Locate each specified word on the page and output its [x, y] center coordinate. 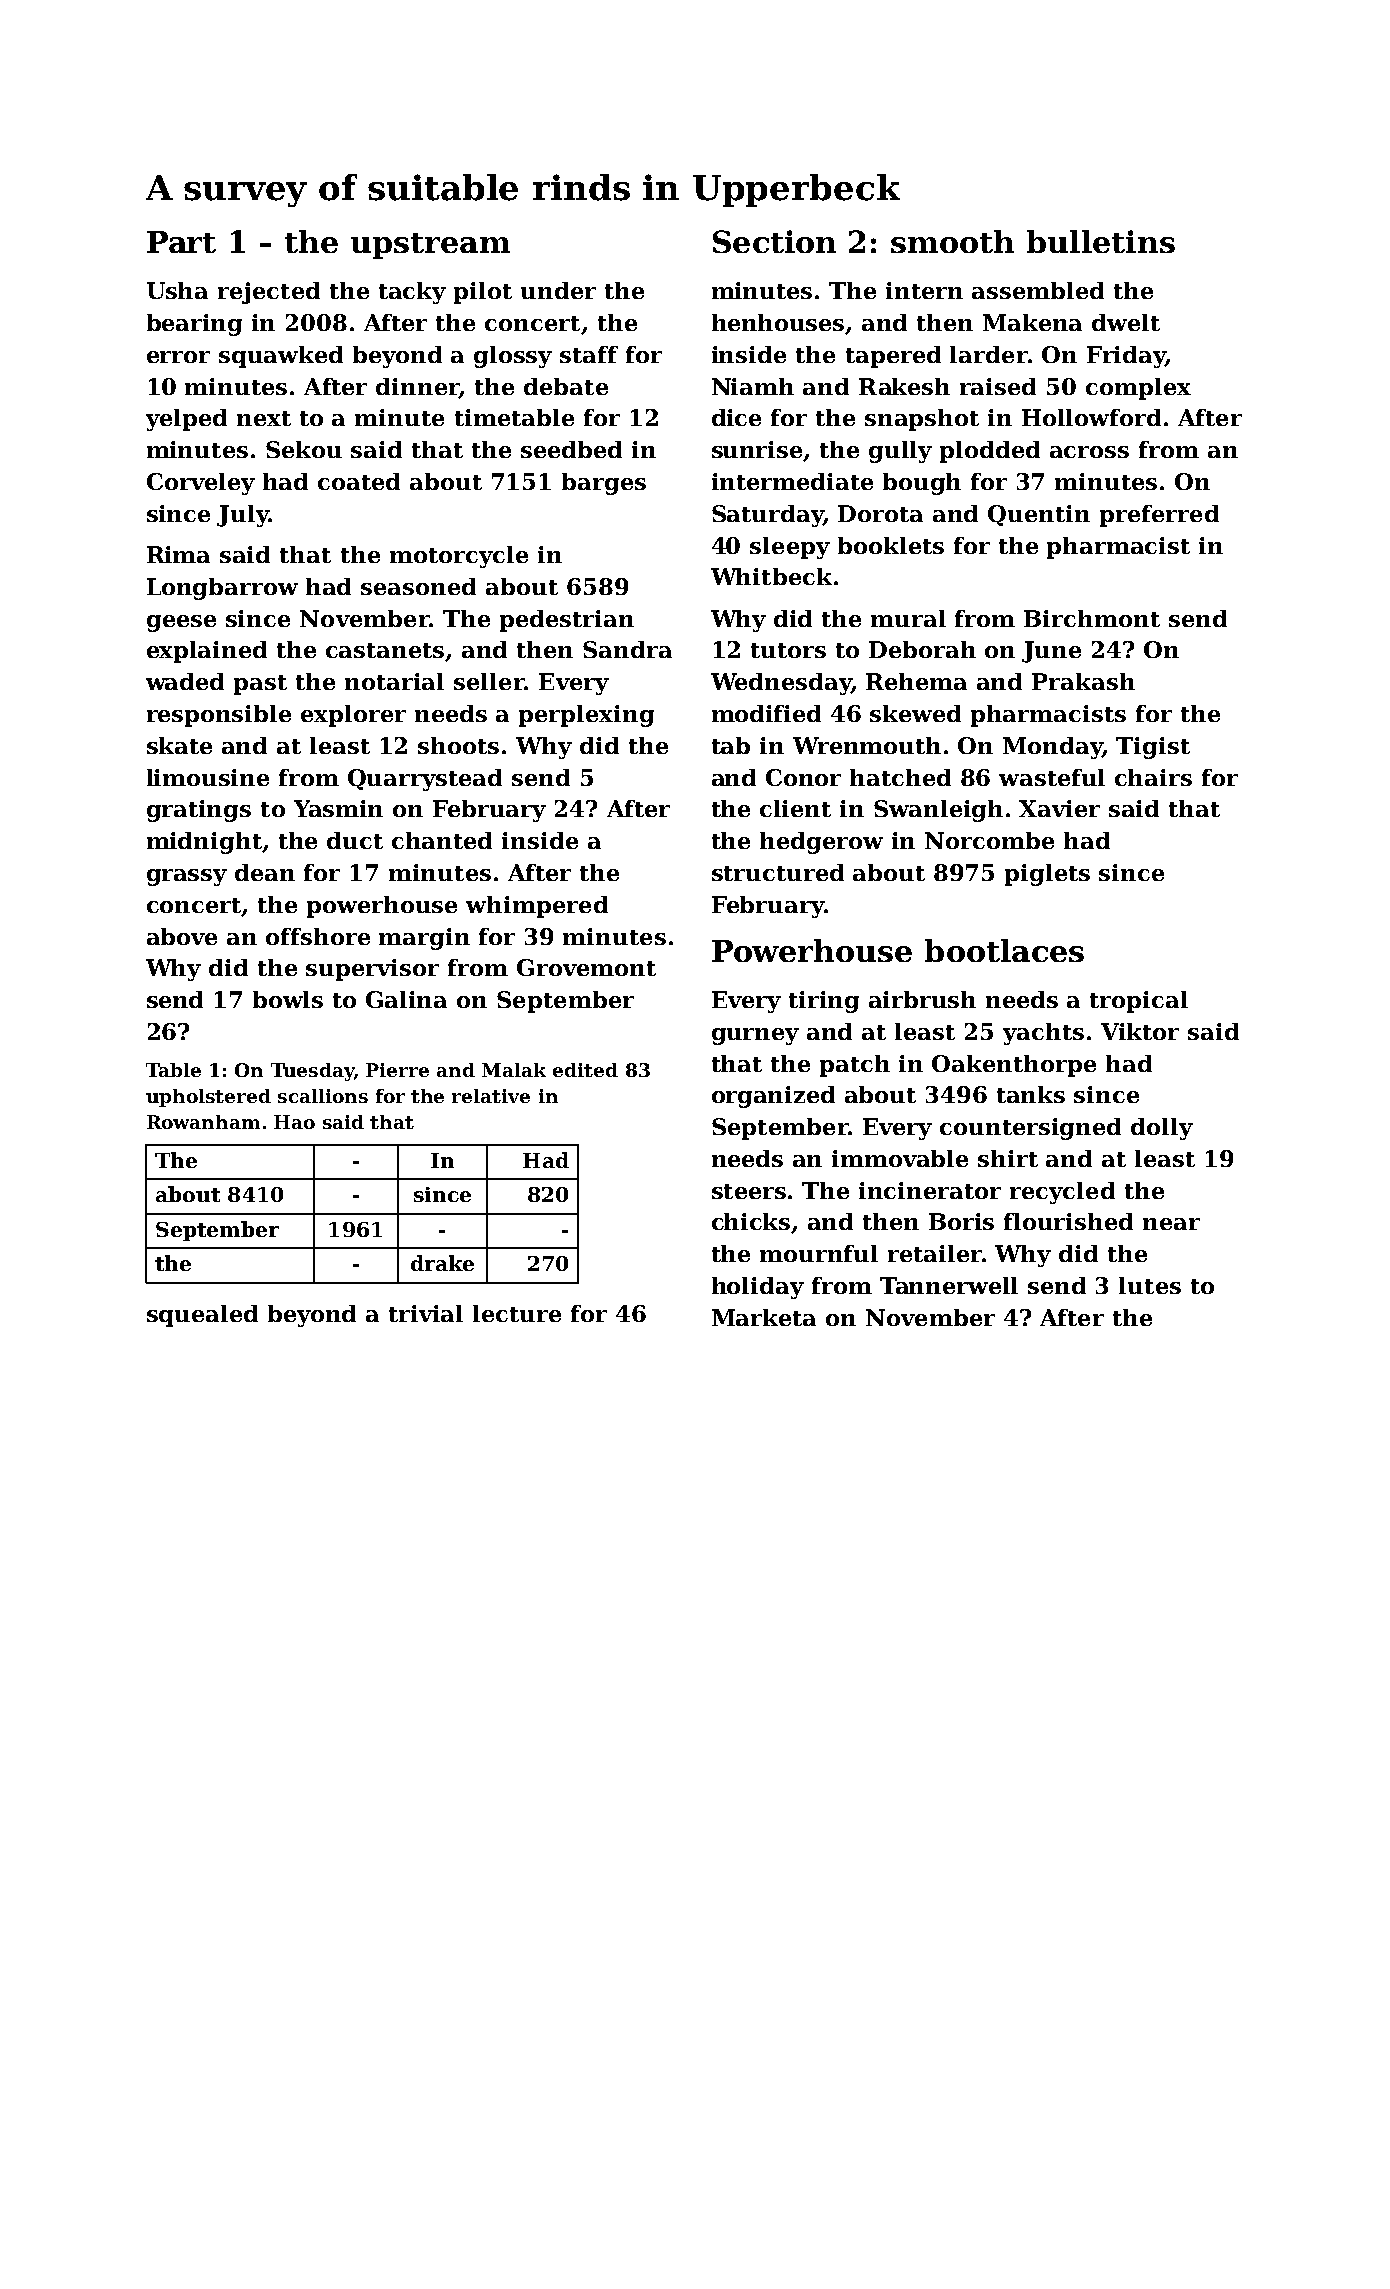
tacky [412, 293]
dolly [1162, 1129]
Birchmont [1092, 618]
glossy [513, 357]
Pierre [397, 1070]
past [260, 685]
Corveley [201, 484]
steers [749, 1191]
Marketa [764, 1317]
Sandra [627, 649]
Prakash [1083, 681]
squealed [202, 1316]
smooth [952, 241]
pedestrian [567, 621]
